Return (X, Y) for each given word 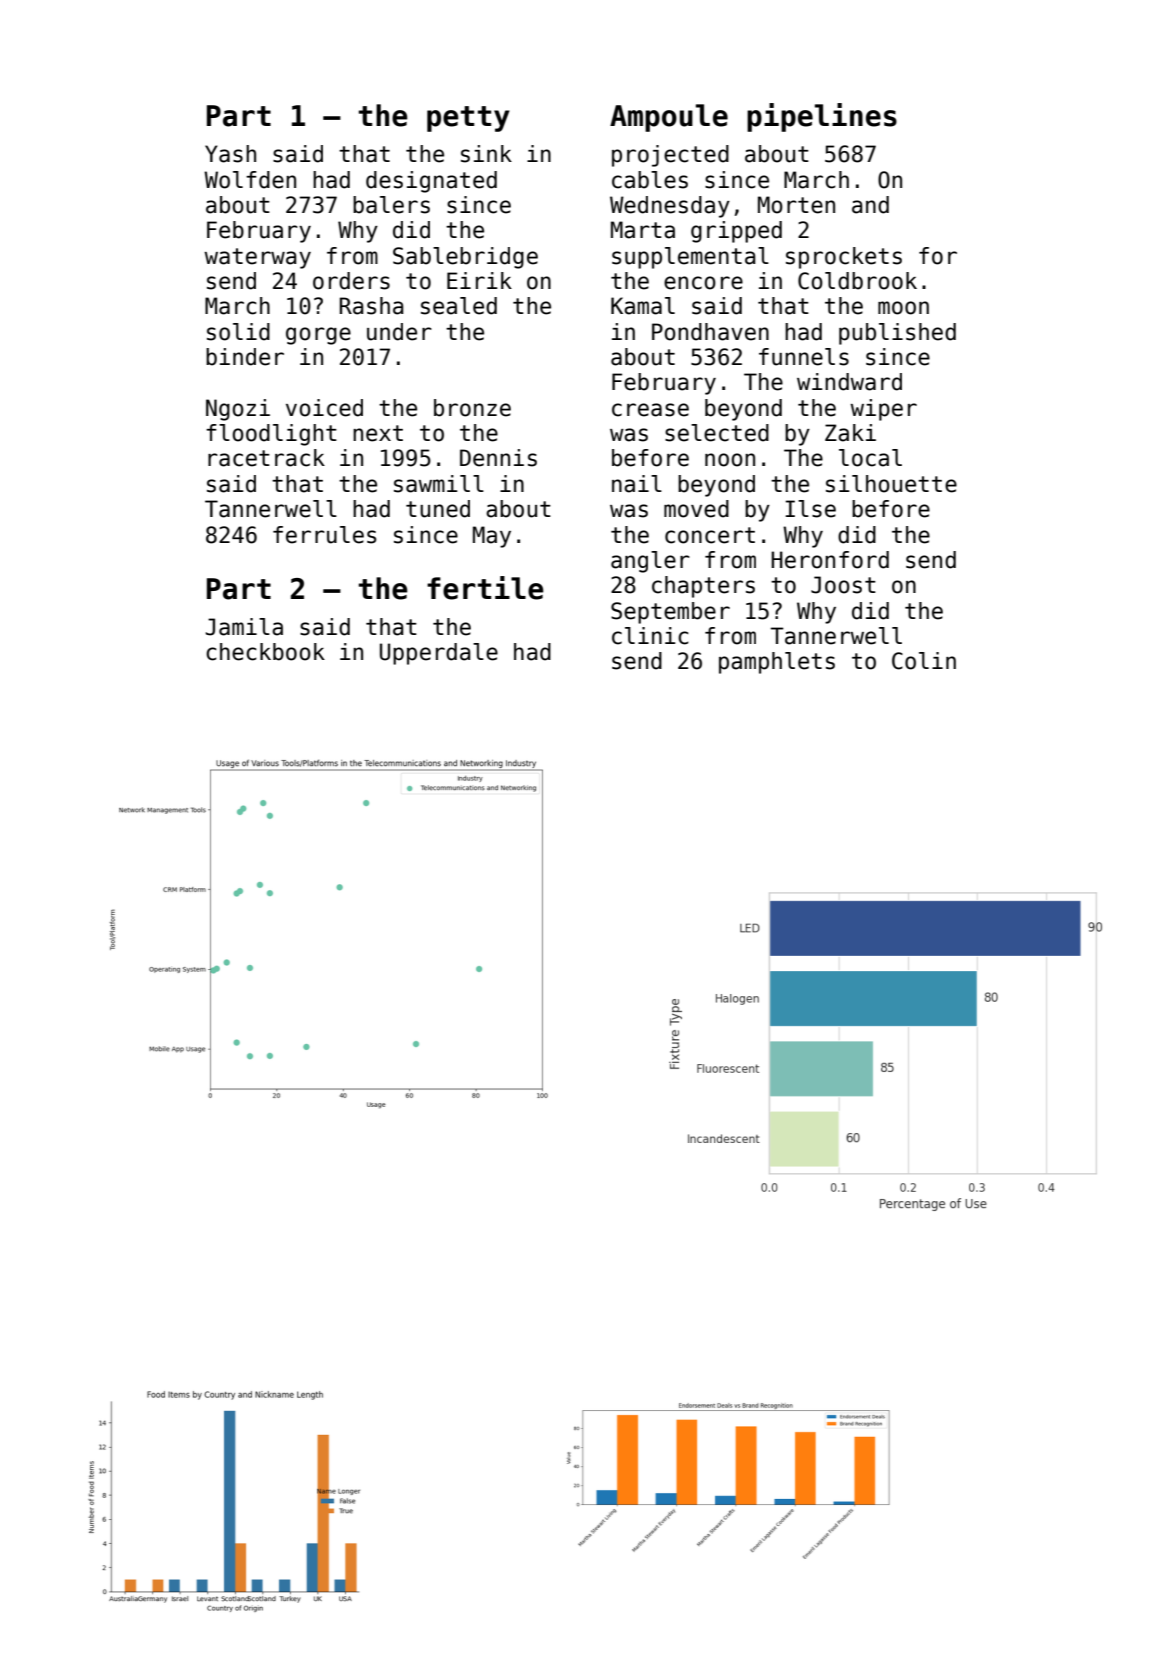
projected (670, 156)
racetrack (266, 458)
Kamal (643, 306)
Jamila (244, 627)
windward (849, 382)
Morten (796, 205)
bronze (472, 408)
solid (238, 332)
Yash (230, 154)
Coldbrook (857, 281)
